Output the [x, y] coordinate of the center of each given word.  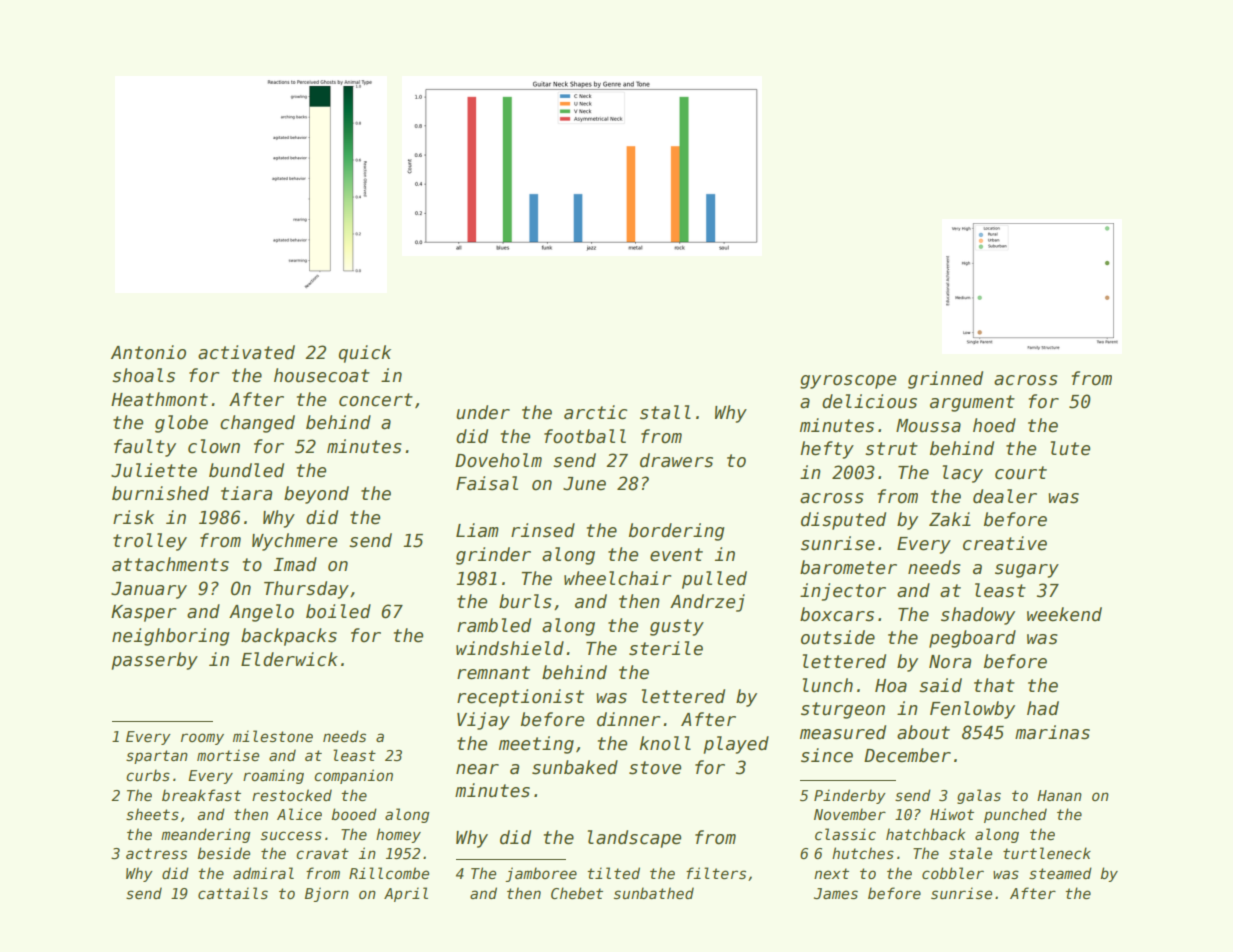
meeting [536, 745]
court [1021, 473]
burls [525, 601]
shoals [143, 375]
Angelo [261, 613]
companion [353, 776]
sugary [1027, 571]
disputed [843, 521]
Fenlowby [972, 710]
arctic [595, 412]
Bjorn [327, 894]
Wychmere [294, 542]
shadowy [978, 616]
